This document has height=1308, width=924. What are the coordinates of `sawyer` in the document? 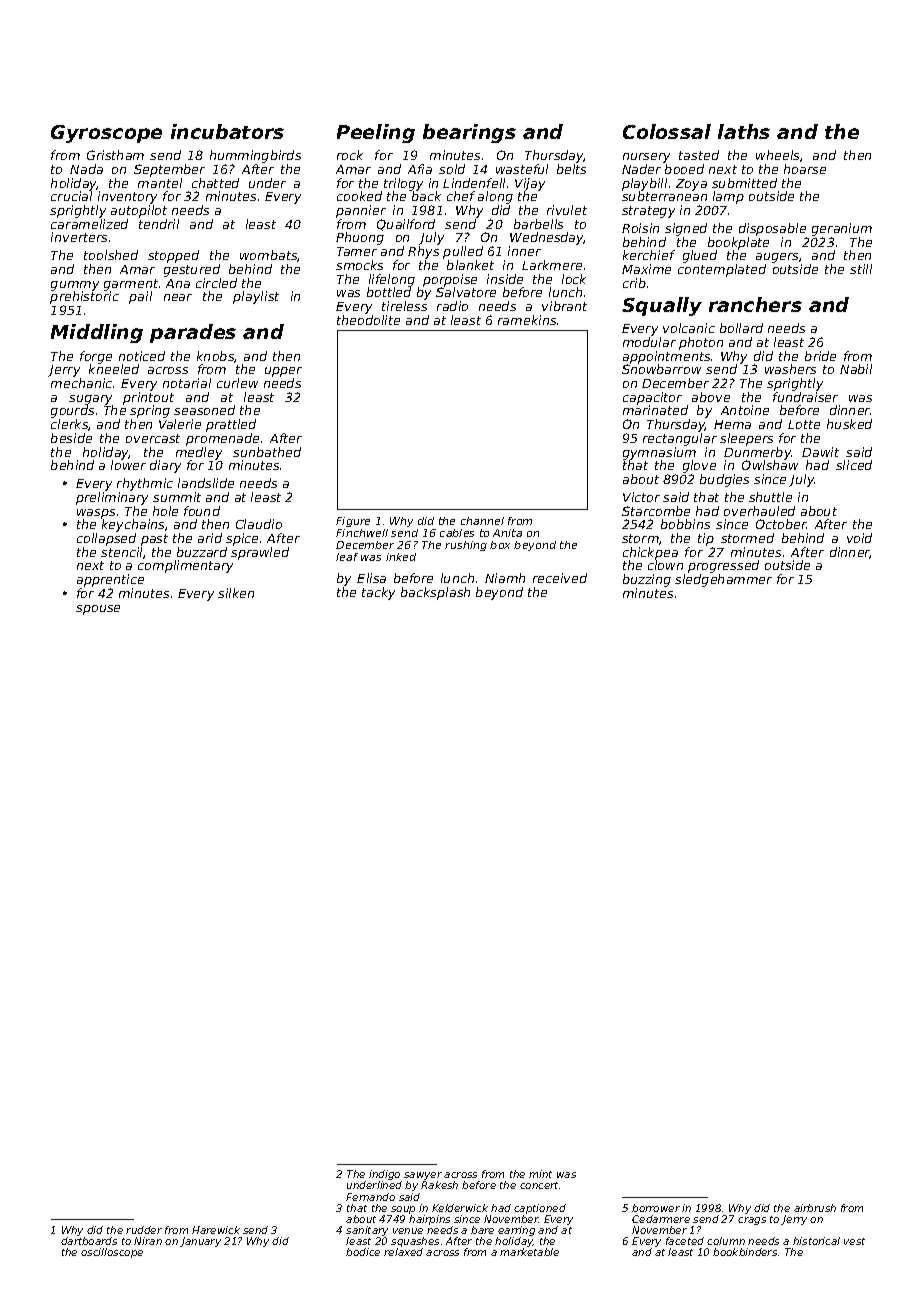 It's located at (423, 1177).
